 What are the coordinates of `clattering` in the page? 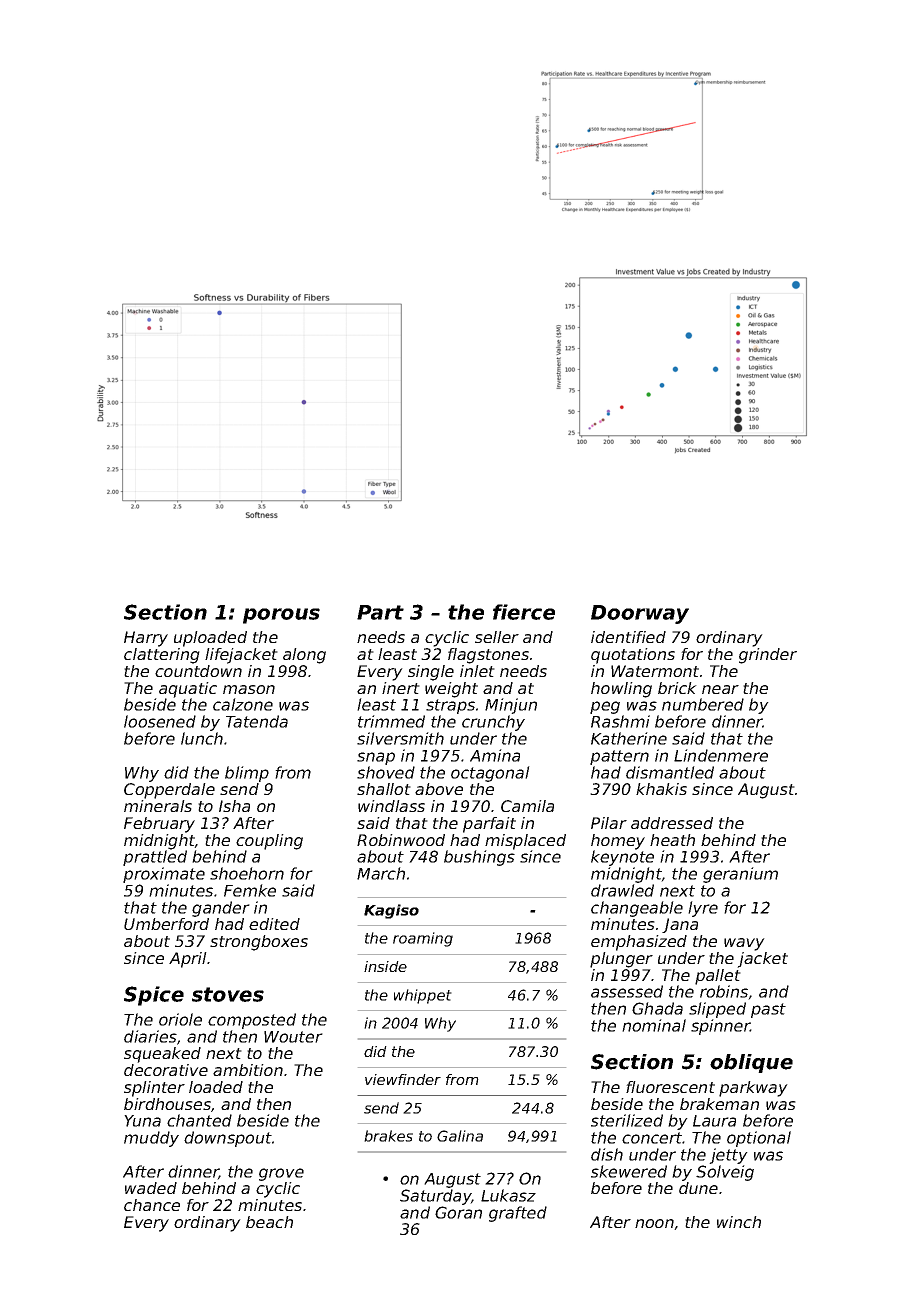 It's located at (162, 656).
